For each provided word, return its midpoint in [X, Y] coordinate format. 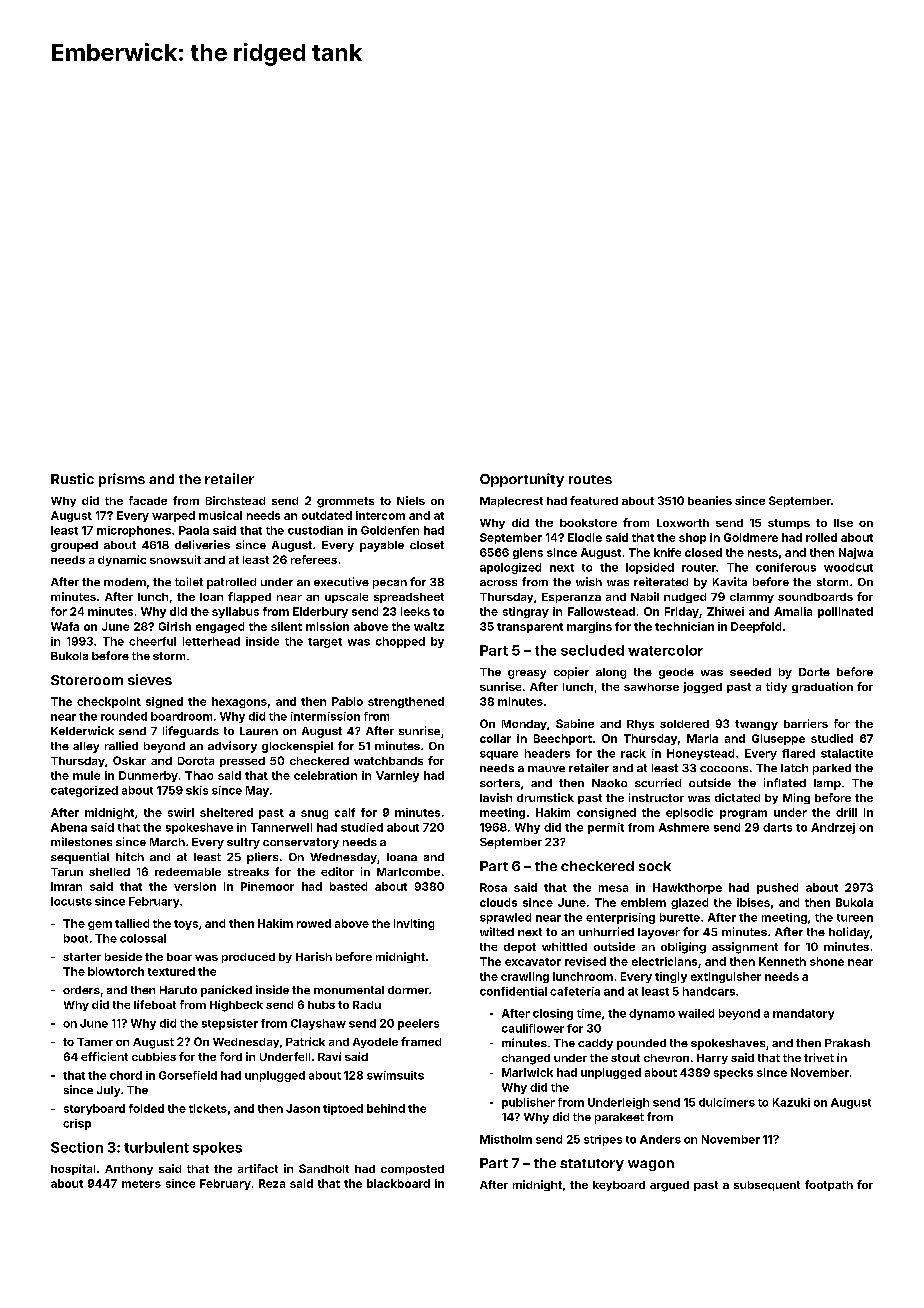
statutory [592, 1165]
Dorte [814, 672]
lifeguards [191, 732]
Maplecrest [511, 502]
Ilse [843, 523]
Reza [272, 1183]
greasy [527, 674]
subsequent [767, 1186]
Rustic [72, 478]
